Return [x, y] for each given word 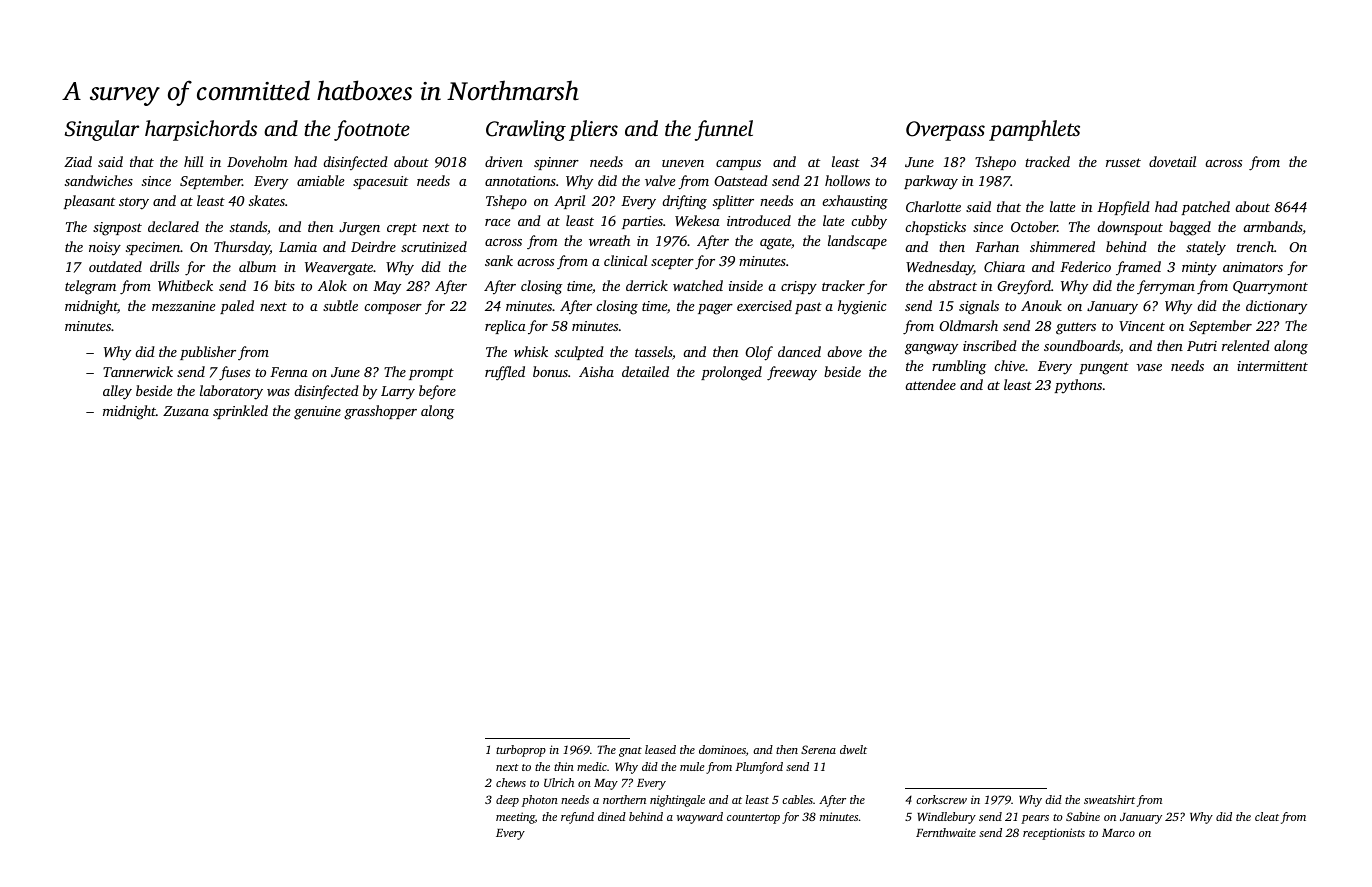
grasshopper [380, 412]
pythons [1078, 386]
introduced [759, 220]
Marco [1118, 833]
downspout [1130, 228]
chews [511, 782]
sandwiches [99, 180]
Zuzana [186, 411]
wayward [700, 818]
